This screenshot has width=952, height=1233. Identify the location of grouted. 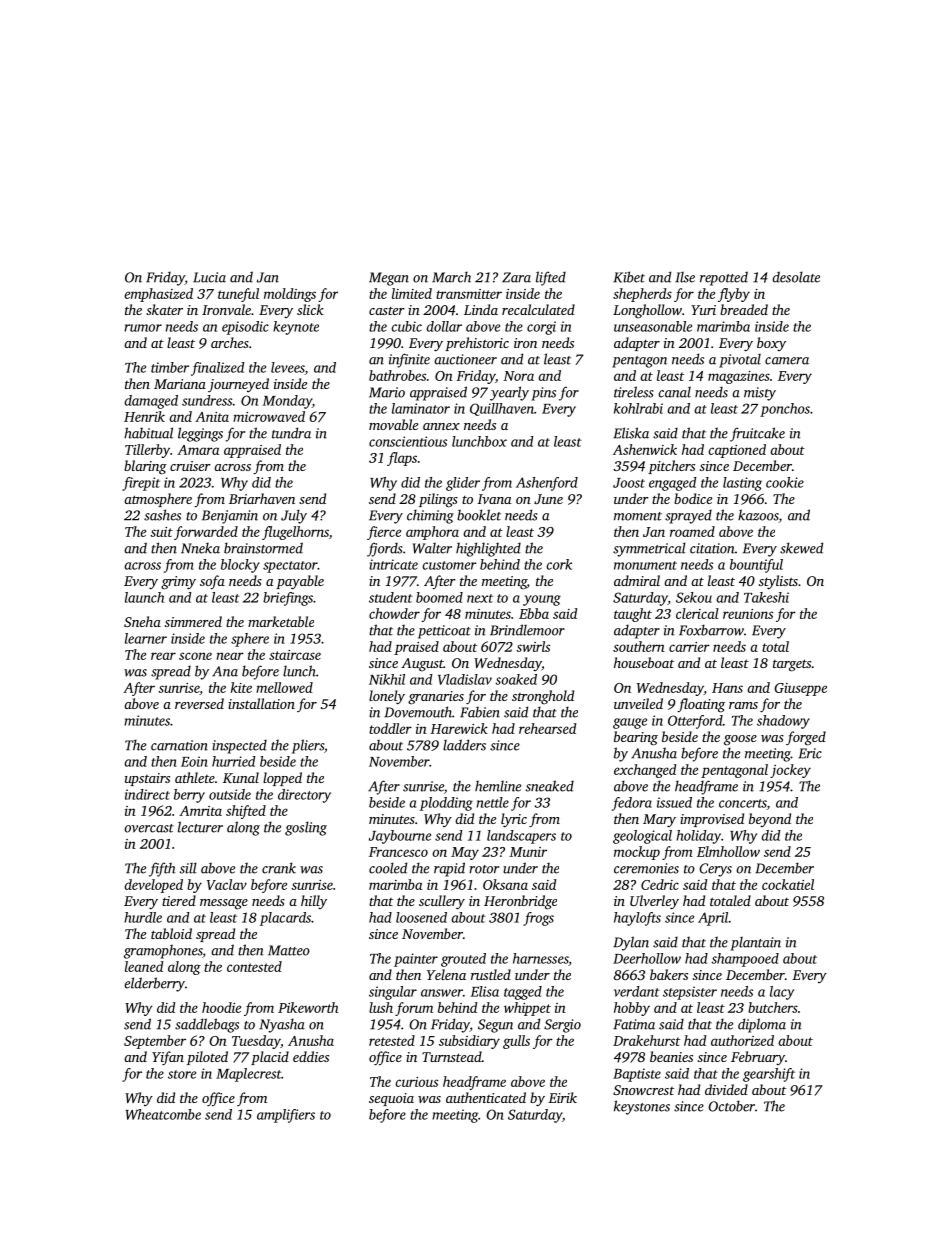
(463, 960).
